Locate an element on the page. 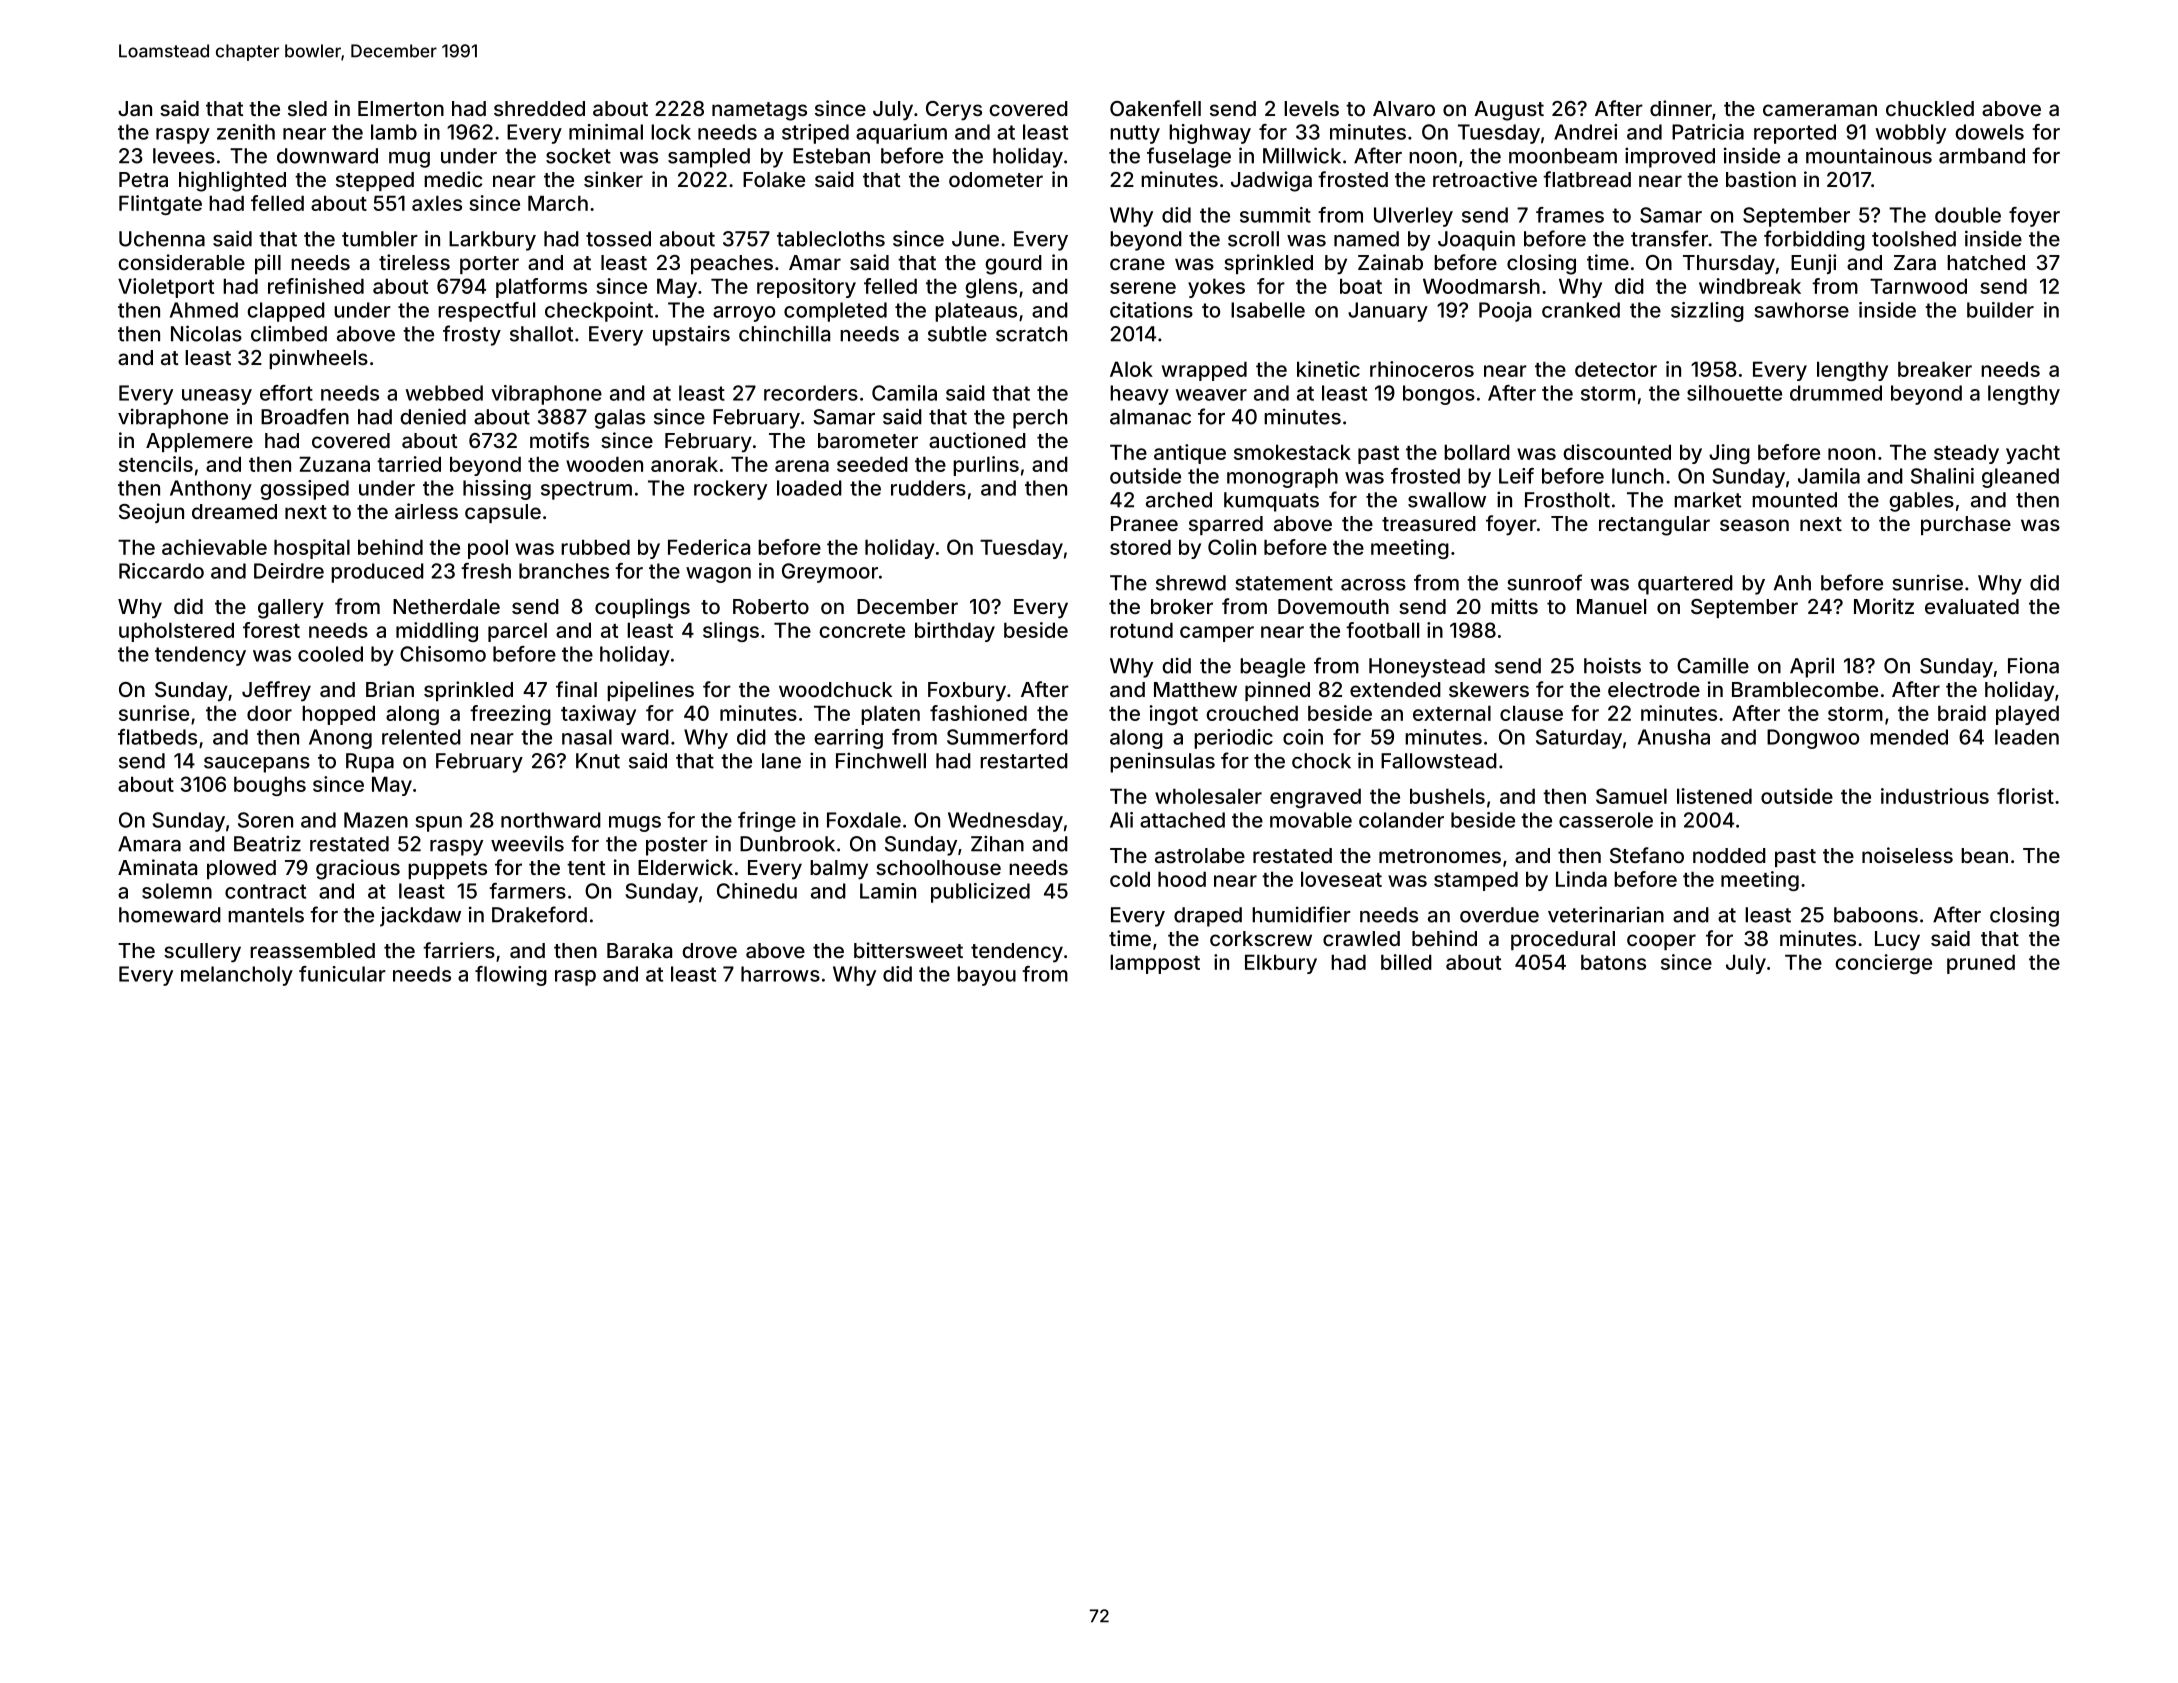 This image has height=1683, width=2178. melancholy is located at coordinates (237, 976).
